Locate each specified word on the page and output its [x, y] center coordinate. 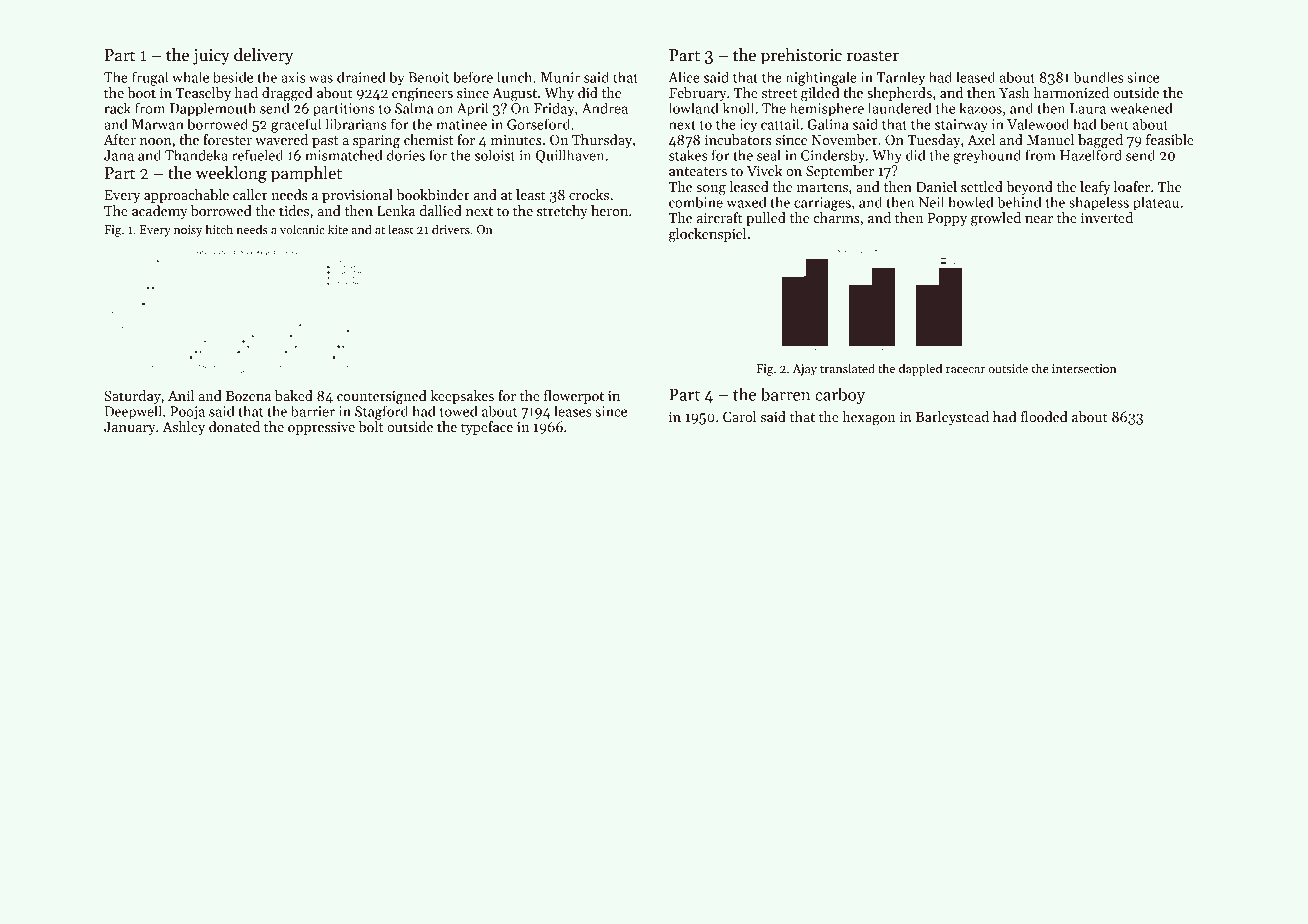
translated [847, 368]
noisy [188, 231]
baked [294, 395]
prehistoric [801, 56]
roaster [873, 56]
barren [786, 394]
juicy [211, 57]
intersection [1084, 368]
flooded [1044, 416]
